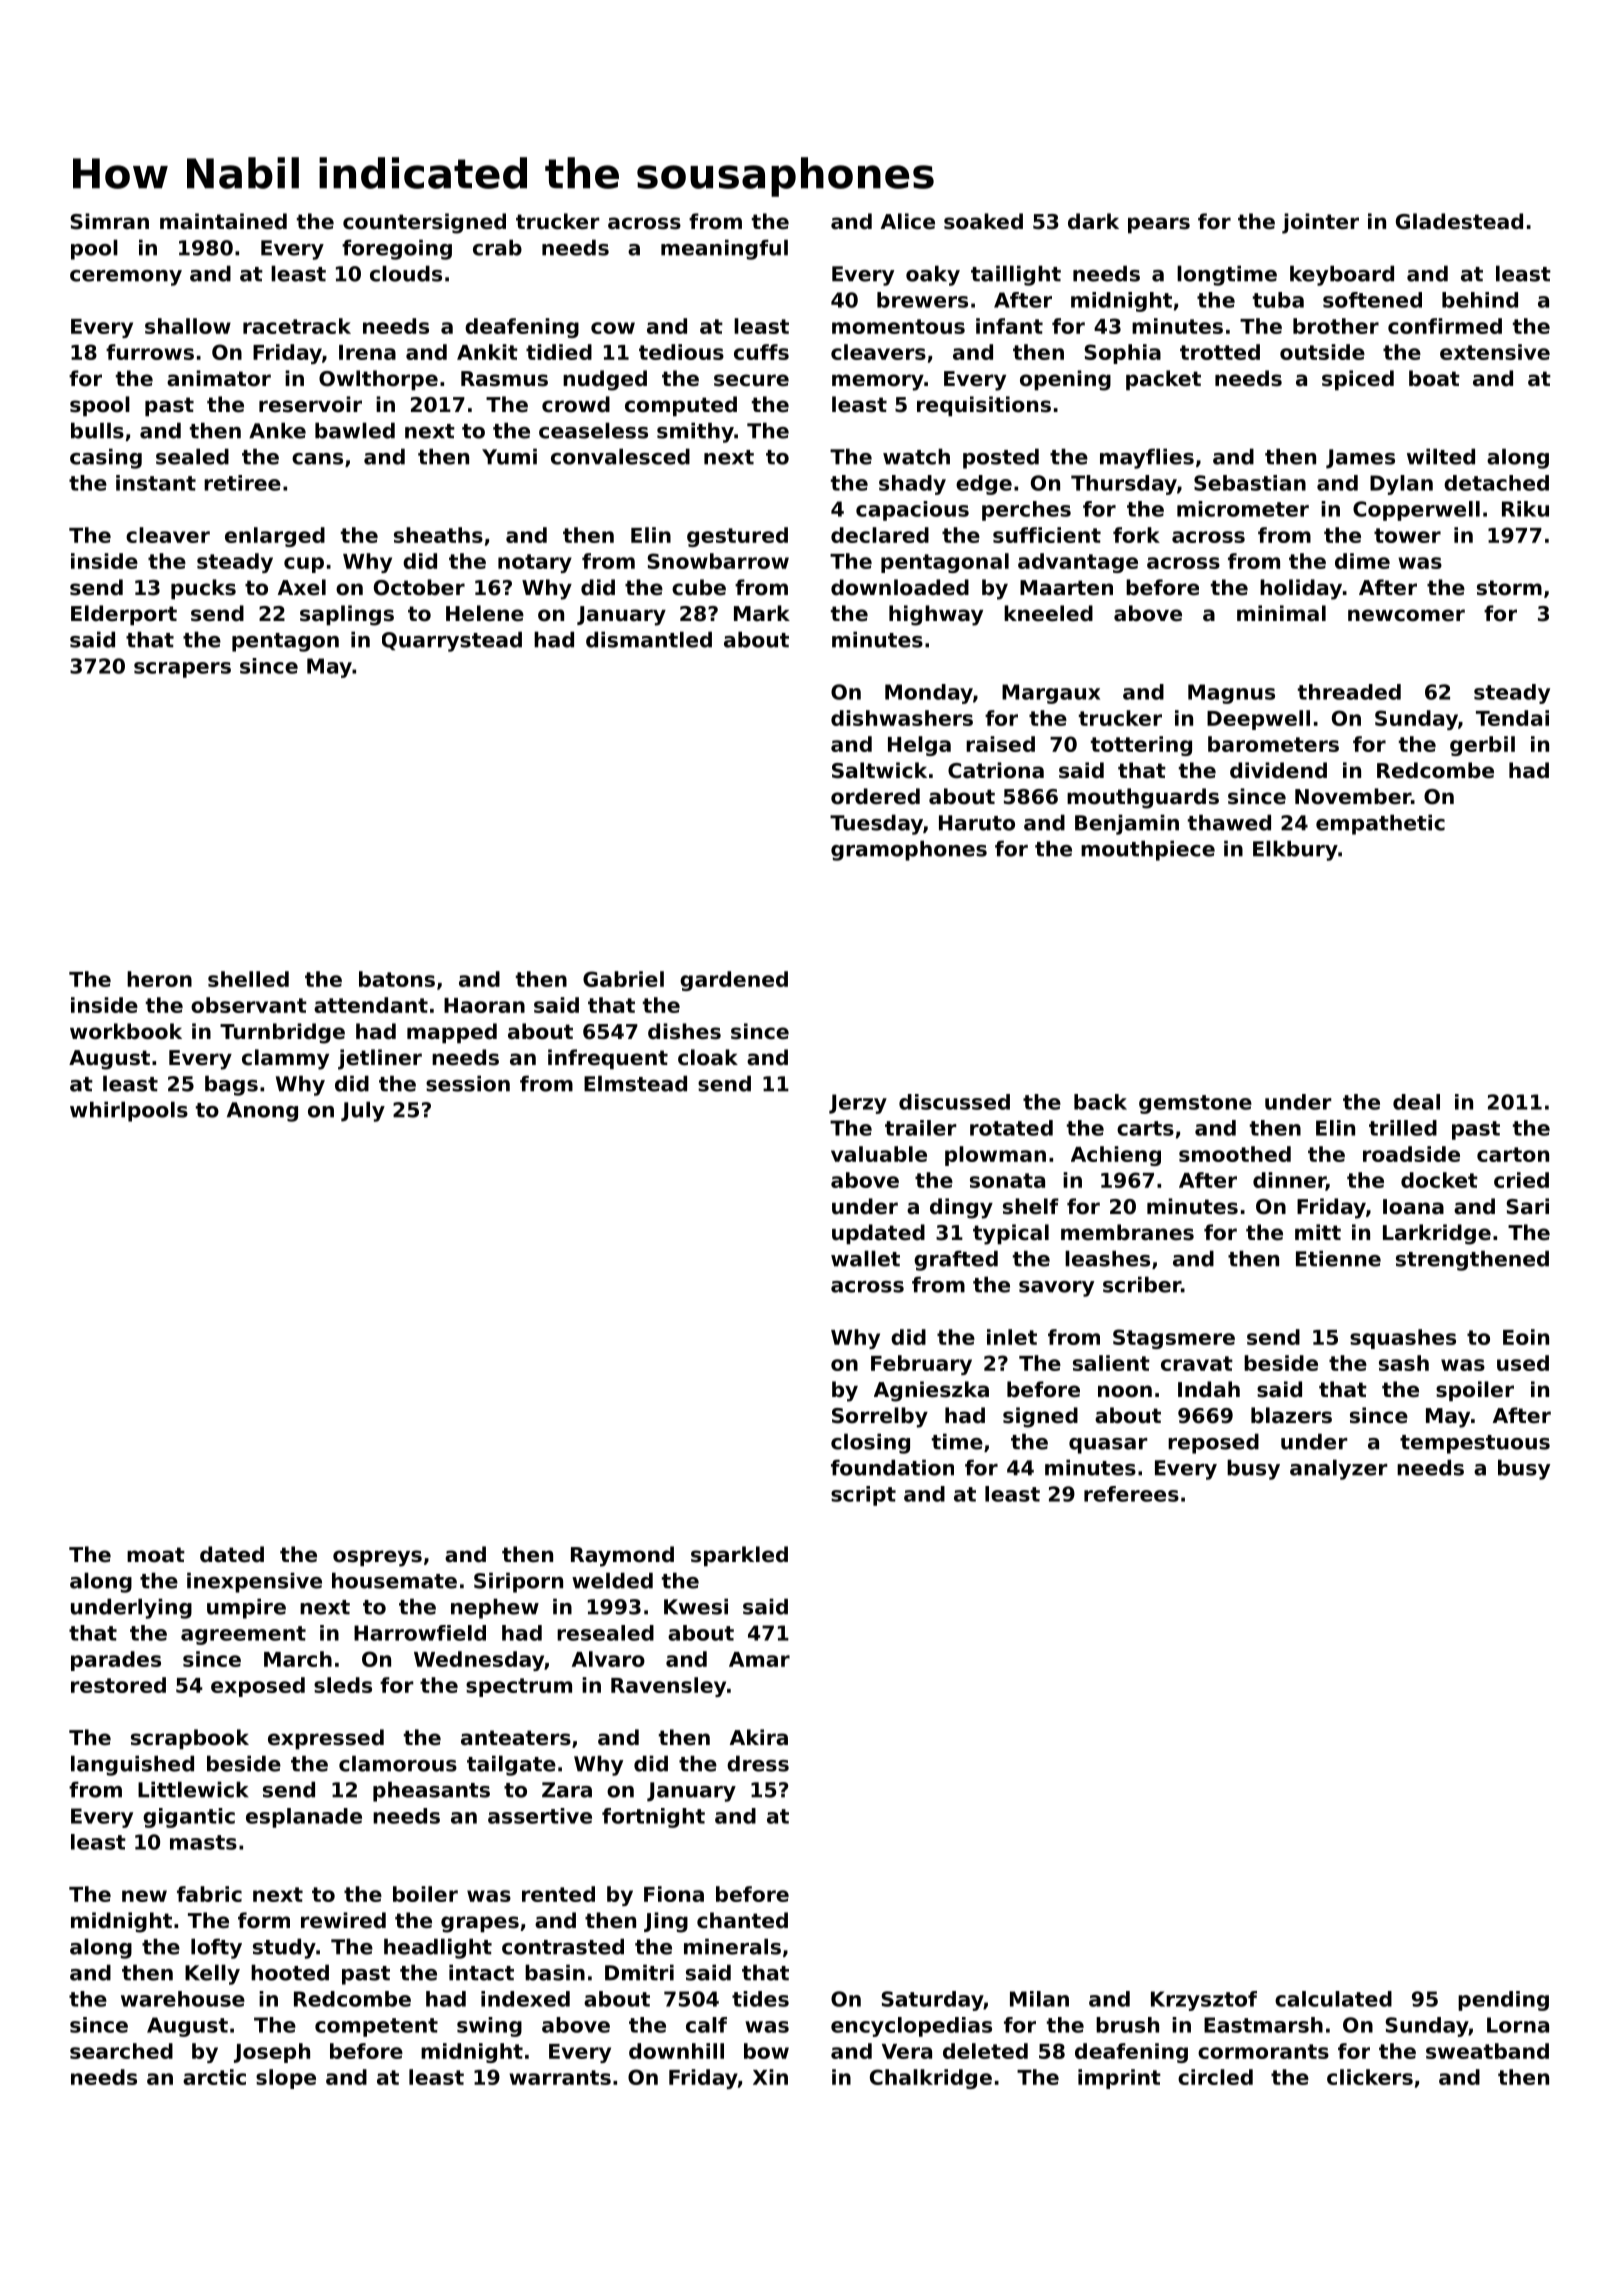 This screenshot has height=2292, width=1620. Describe the element at coordinates (535, 563) in the screenshot. I see `notary` at that location.
